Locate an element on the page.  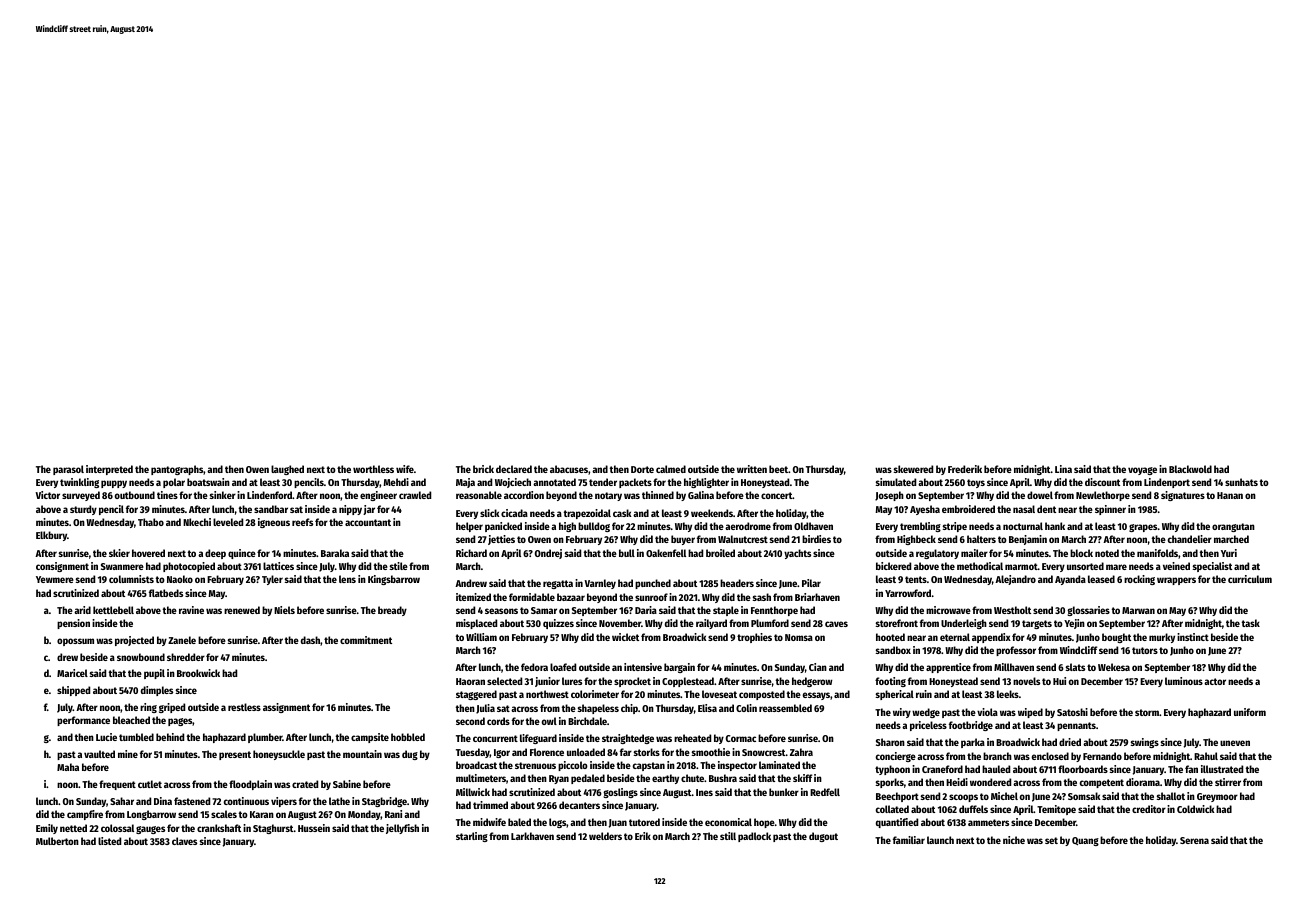
skewered is located at coordinates (913, 469).
